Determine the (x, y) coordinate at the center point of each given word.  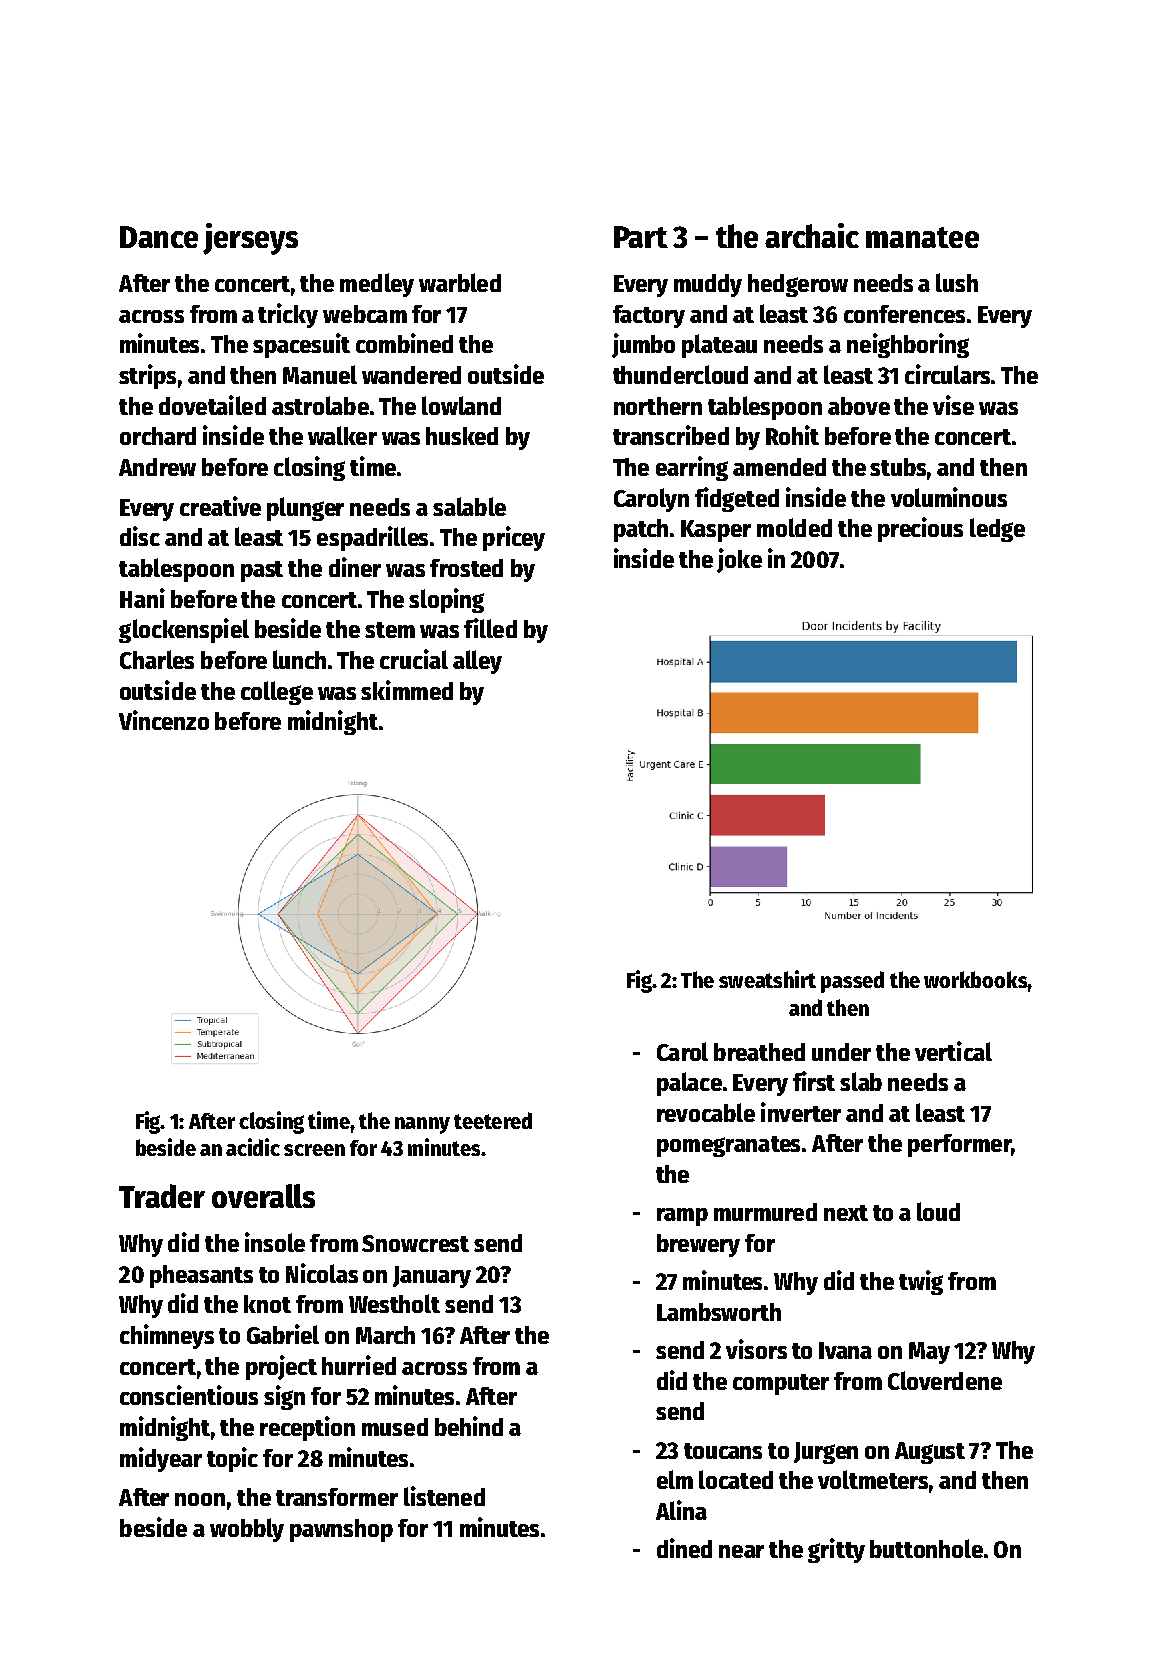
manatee (922, 237)
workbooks (976, 979)
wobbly (247, 1530)
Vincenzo (164, 720)
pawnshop (341, 1530)
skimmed (407, 690)
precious (920, 529)
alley (477, 662)
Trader (162, 1196)
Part (641, 237)
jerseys (250, 239)
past (262, 571)
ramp (682, 1217)
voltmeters (873, 1479)
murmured (765, 1212)
